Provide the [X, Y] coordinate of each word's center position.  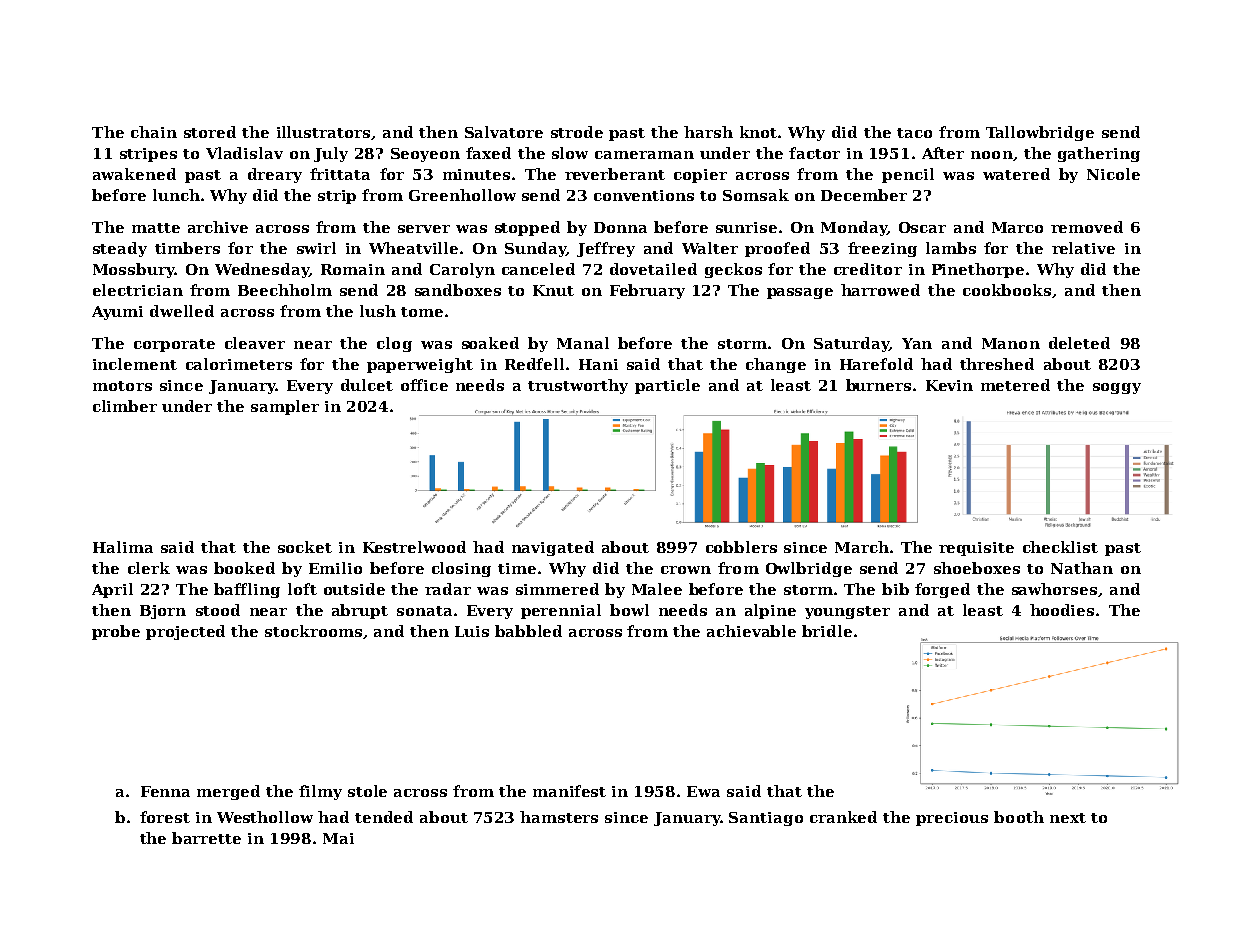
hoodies [1062, 610]
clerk [149, 568]
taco [914, 133]
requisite [976, 549]
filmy [320, 792]
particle [667, 386]
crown [686, 570]
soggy [1117, 388]
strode [577, 132]
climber [125, 406]
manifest [569, 791]
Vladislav [244, 153]
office [424, 385]
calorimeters [239, 364]
